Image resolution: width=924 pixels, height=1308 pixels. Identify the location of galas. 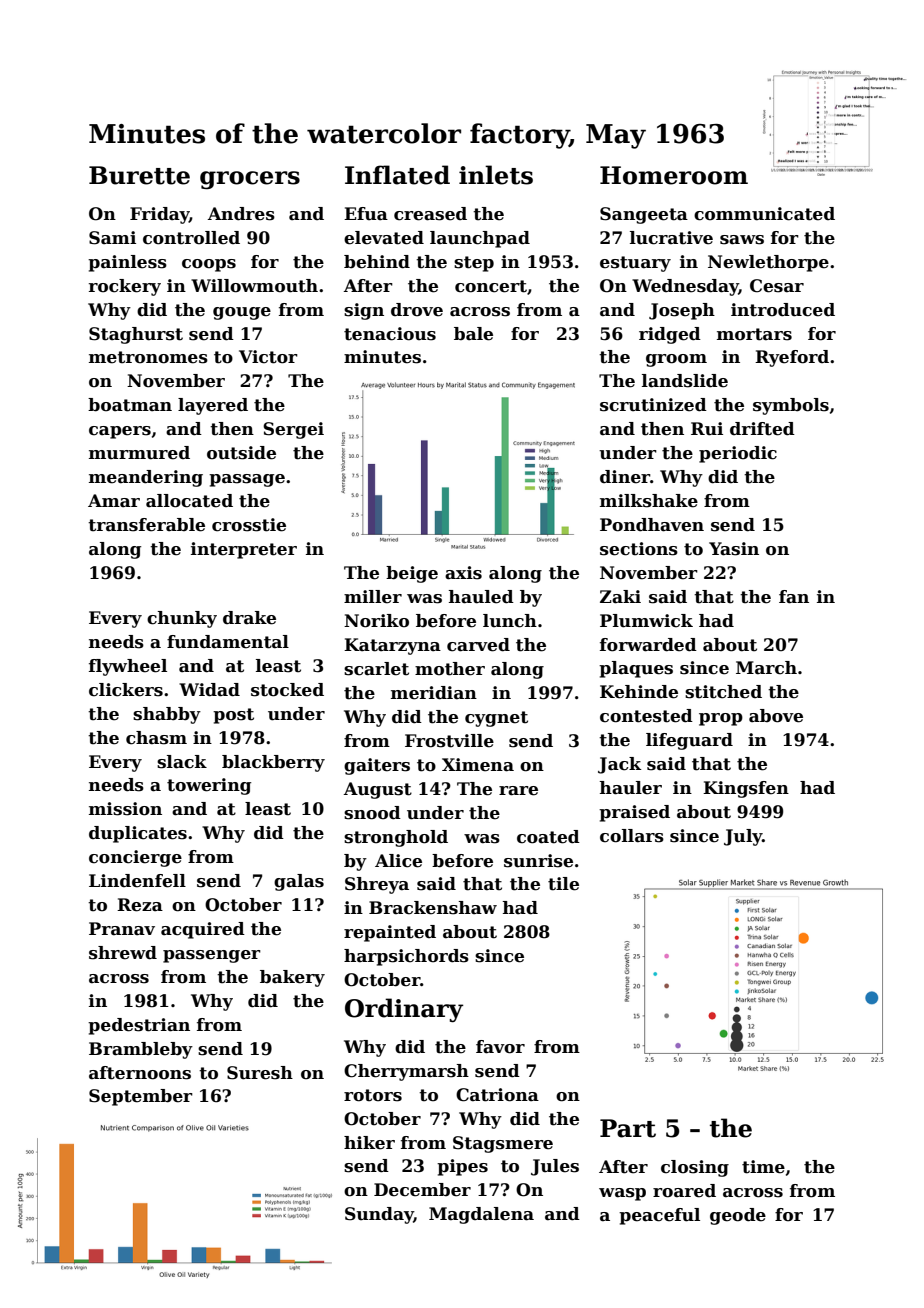
(299, 882).
